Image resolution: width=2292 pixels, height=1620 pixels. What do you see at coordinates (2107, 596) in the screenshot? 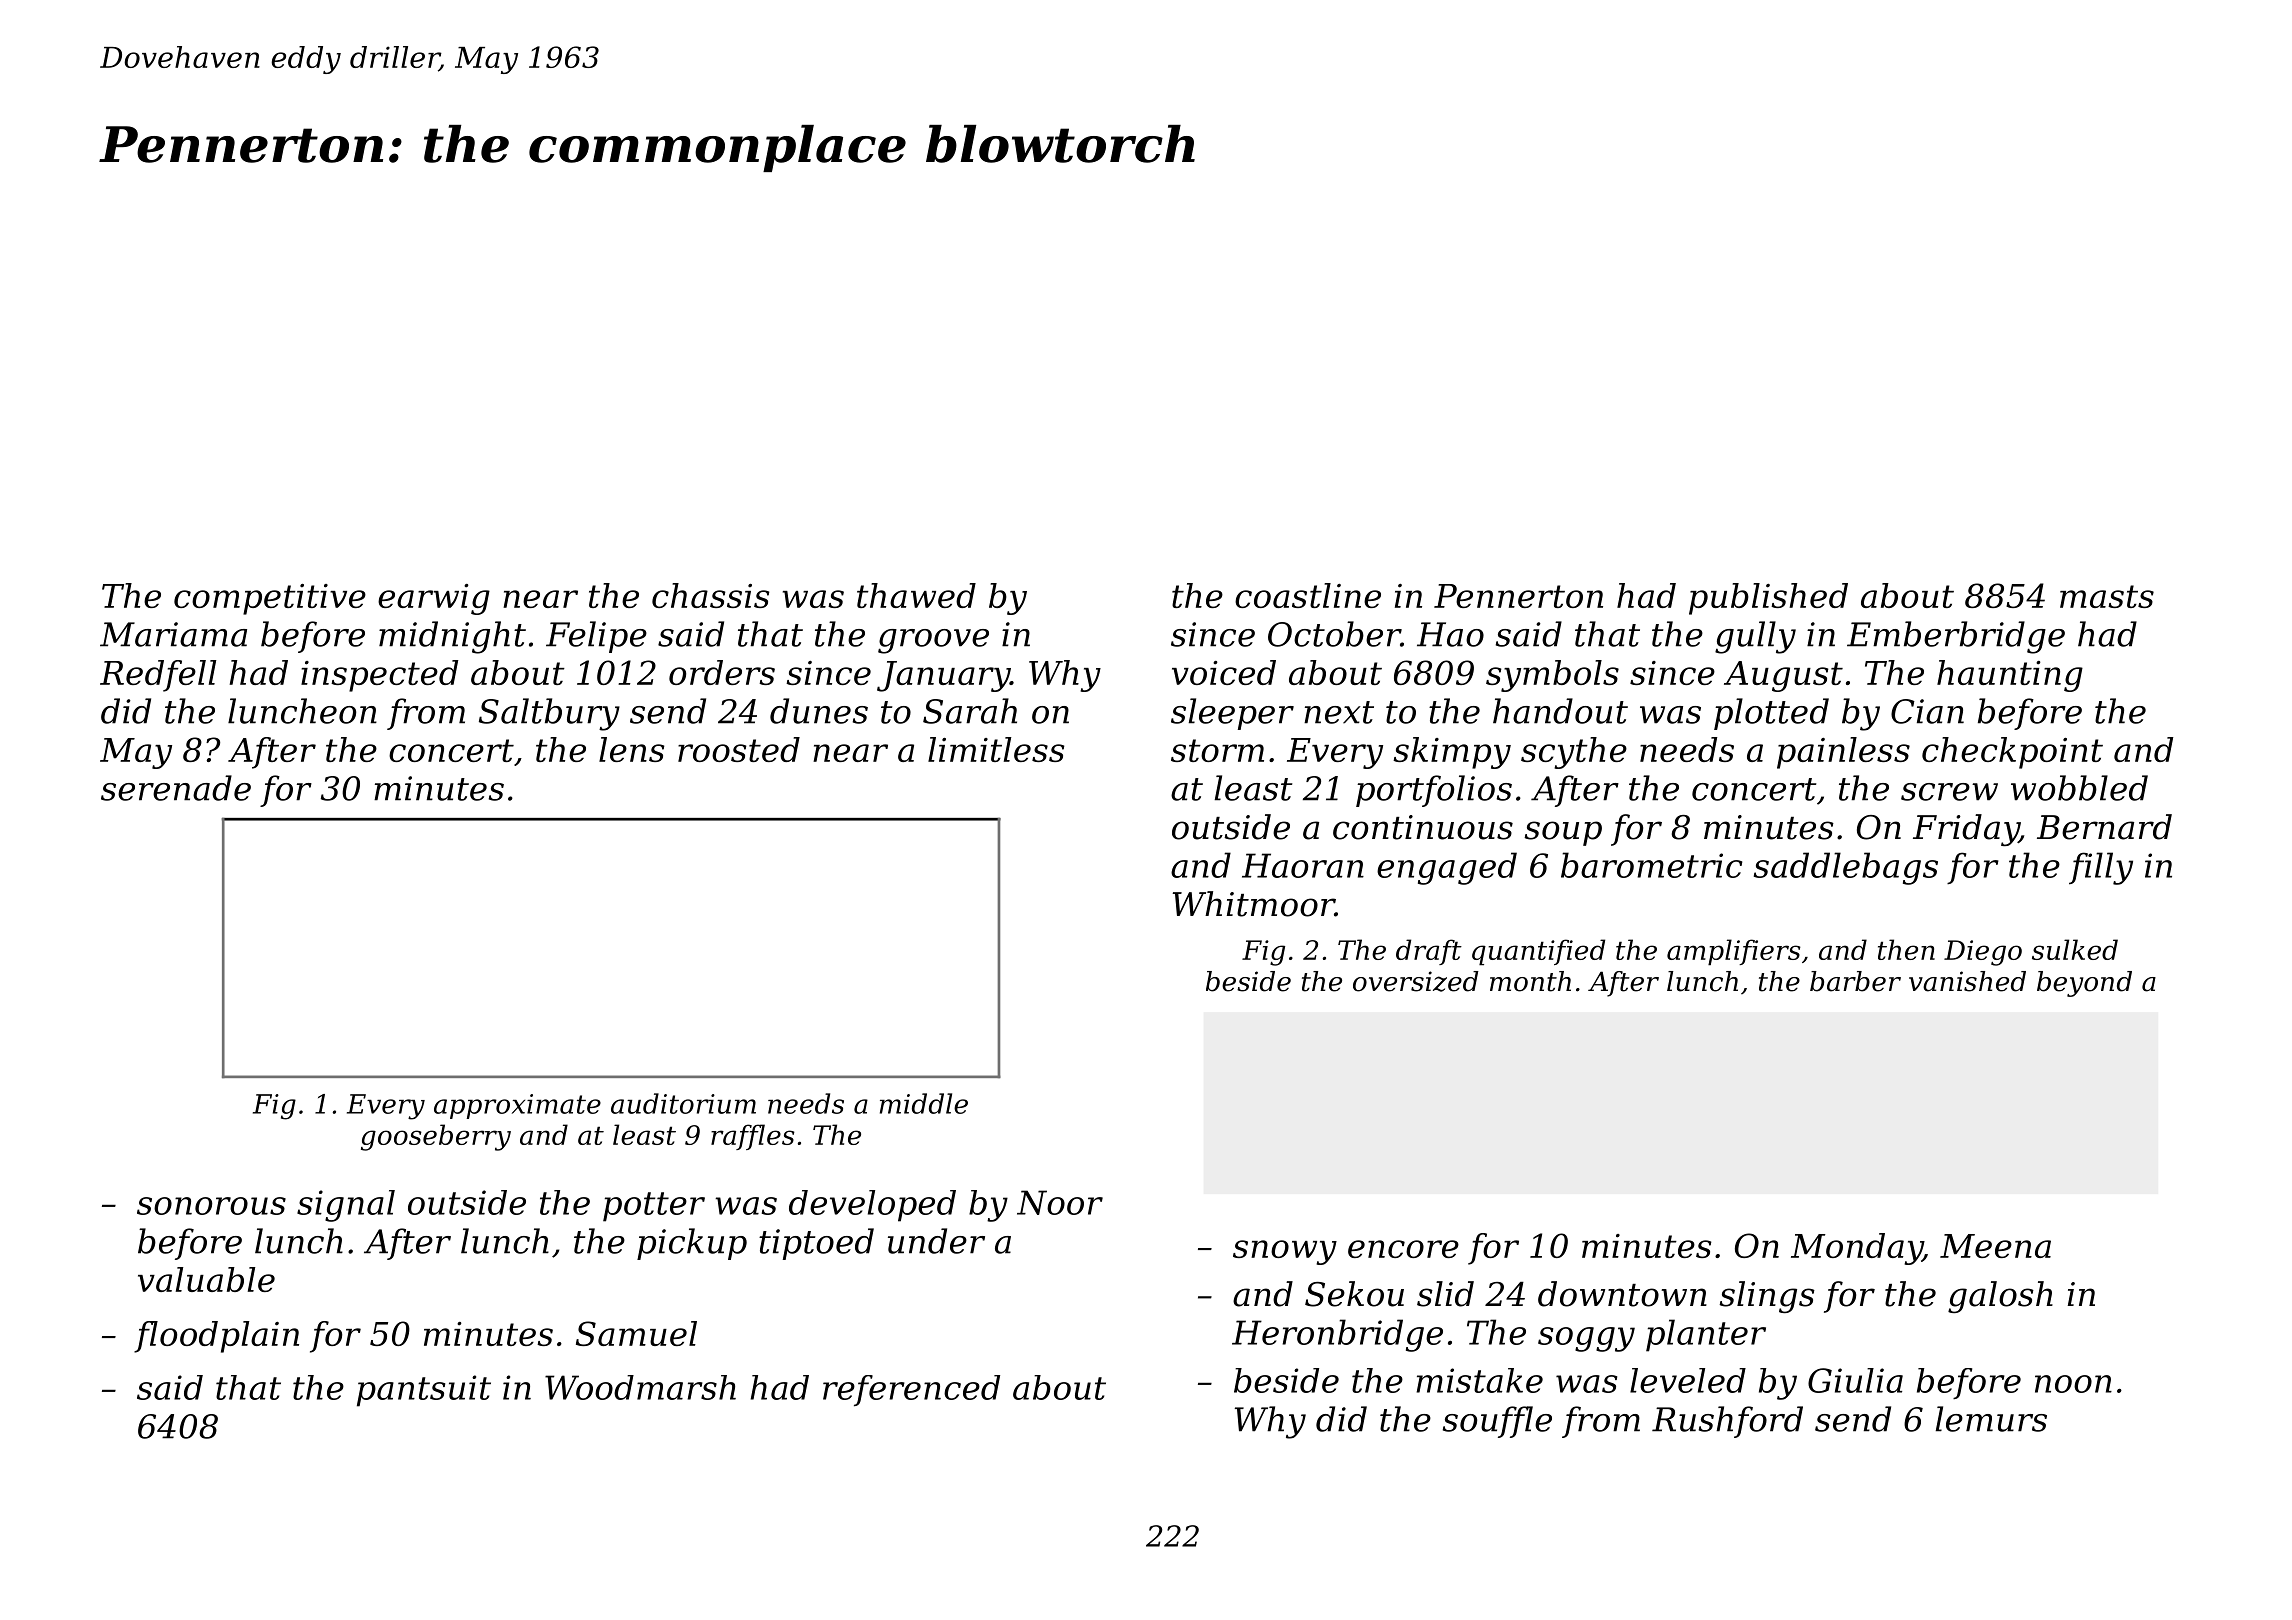
I see `masts` at bounding box center [2107, 596].
